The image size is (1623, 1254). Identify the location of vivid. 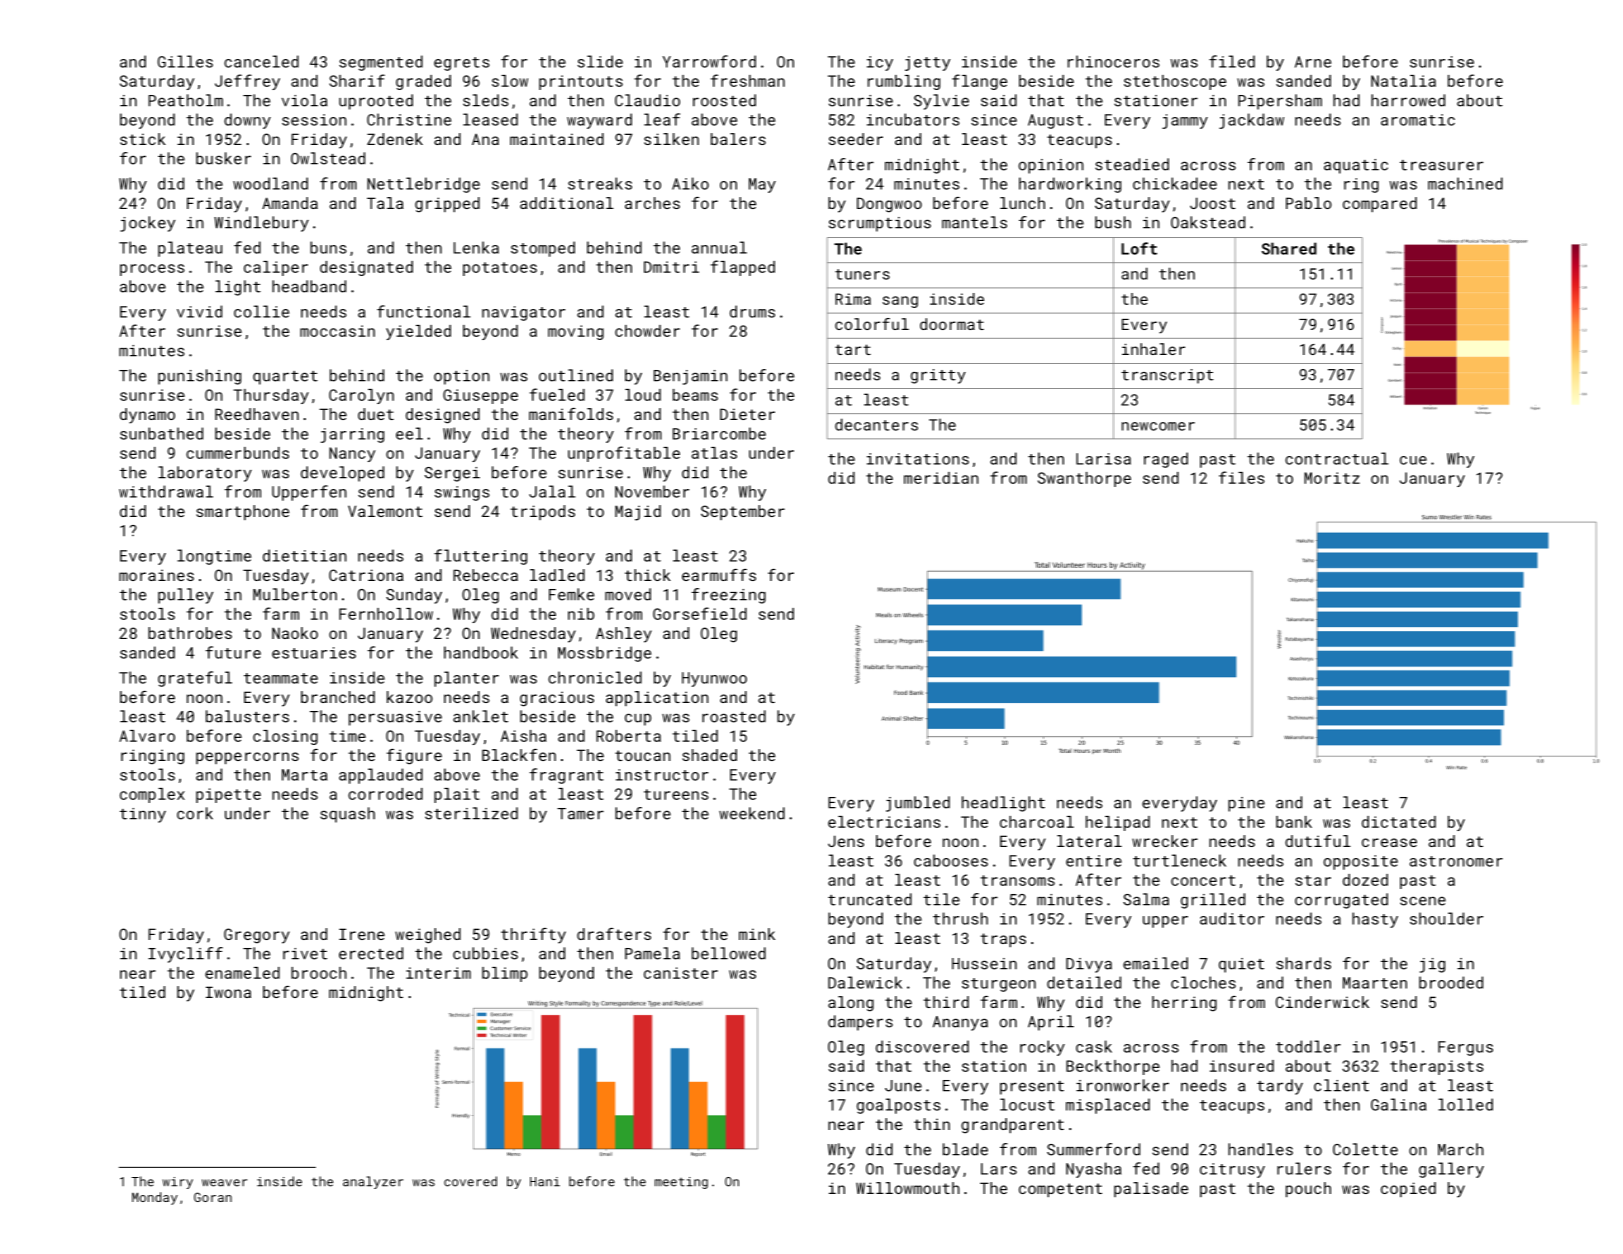
(199, 311).
